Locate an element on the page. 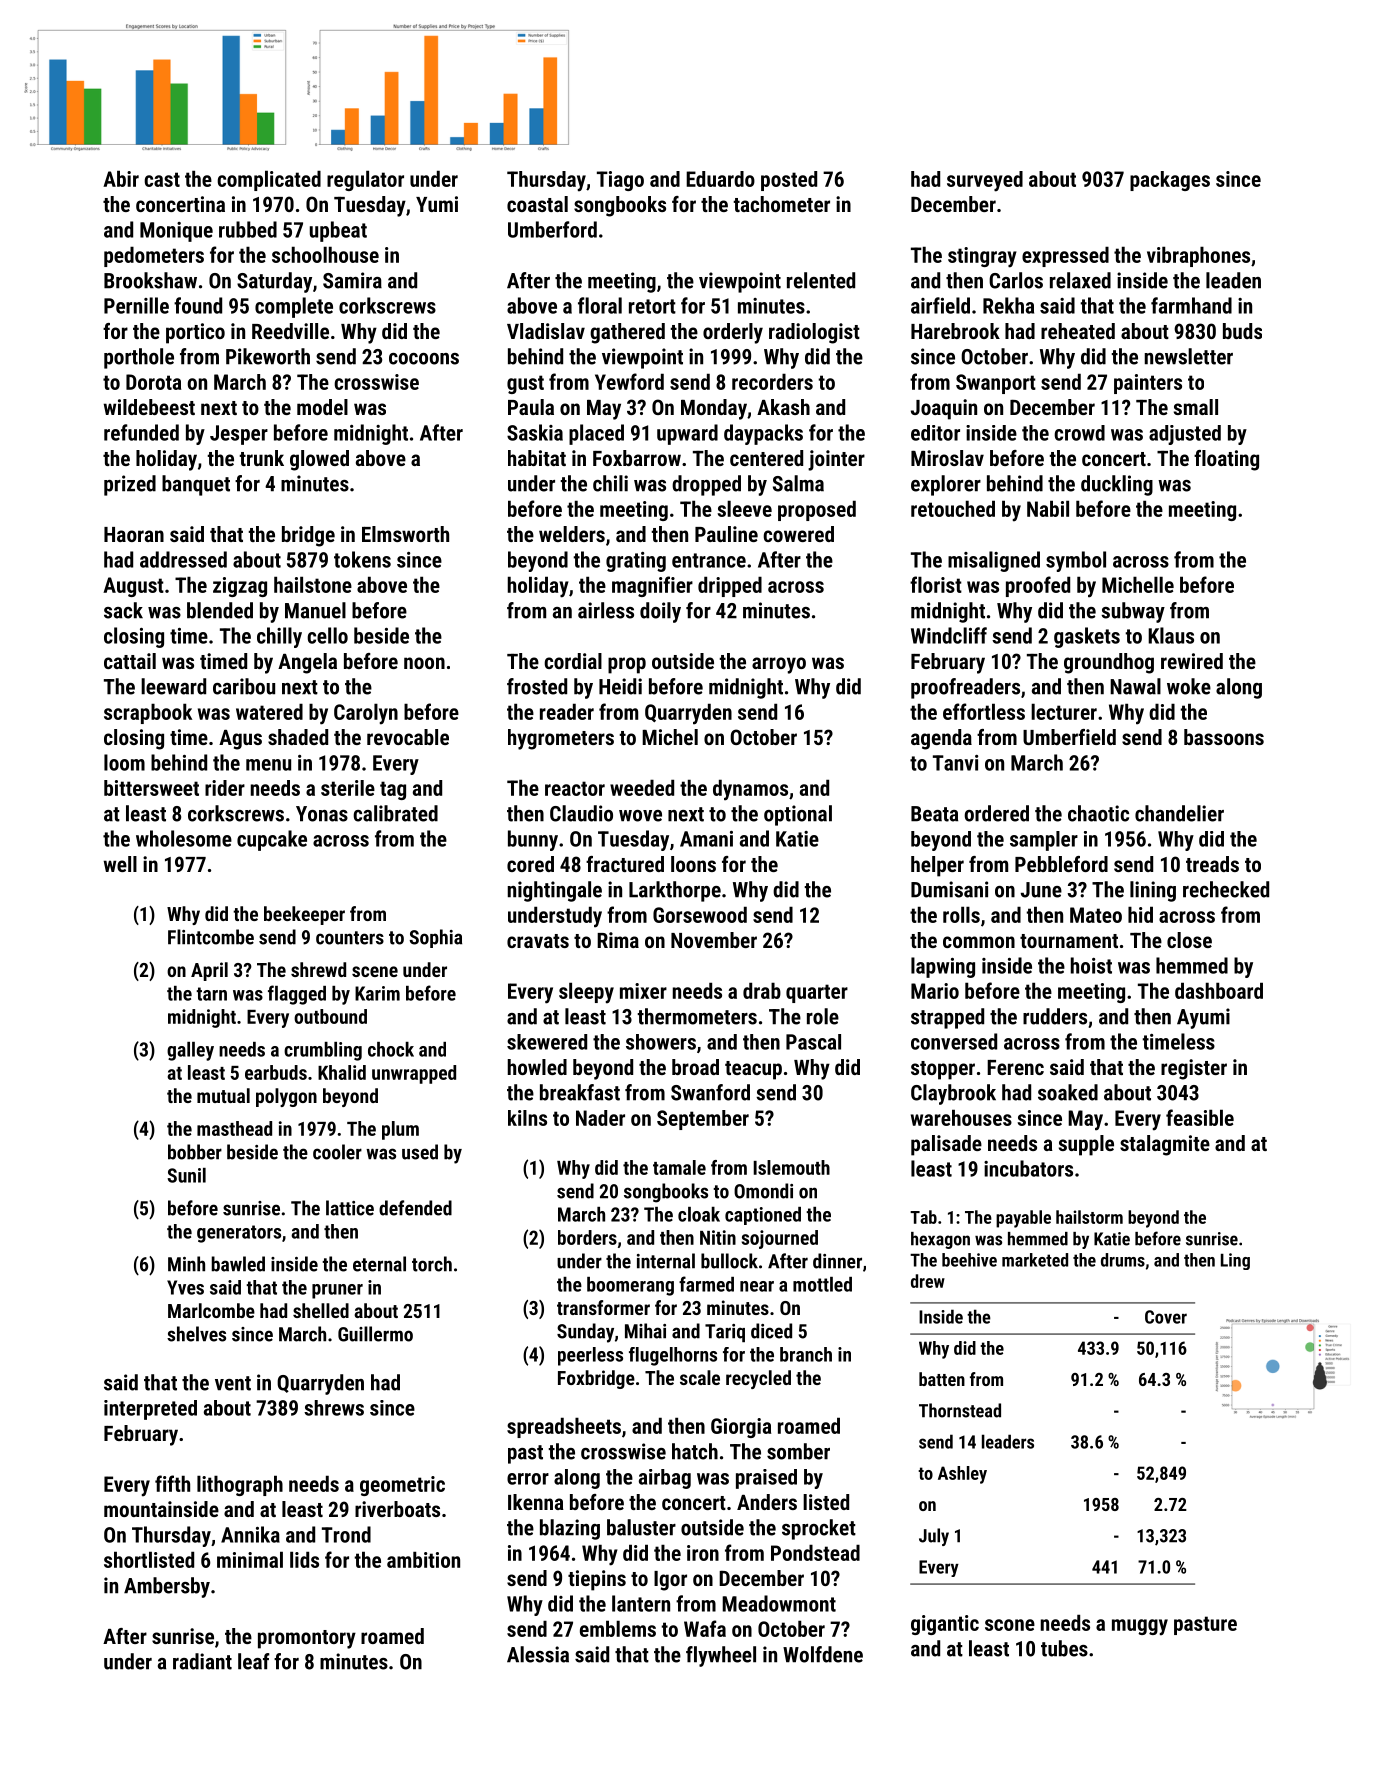 Image resolution: width=1374 pixels, height=1778 pixels. Gorsewood is located at coordinates (700, 914).
